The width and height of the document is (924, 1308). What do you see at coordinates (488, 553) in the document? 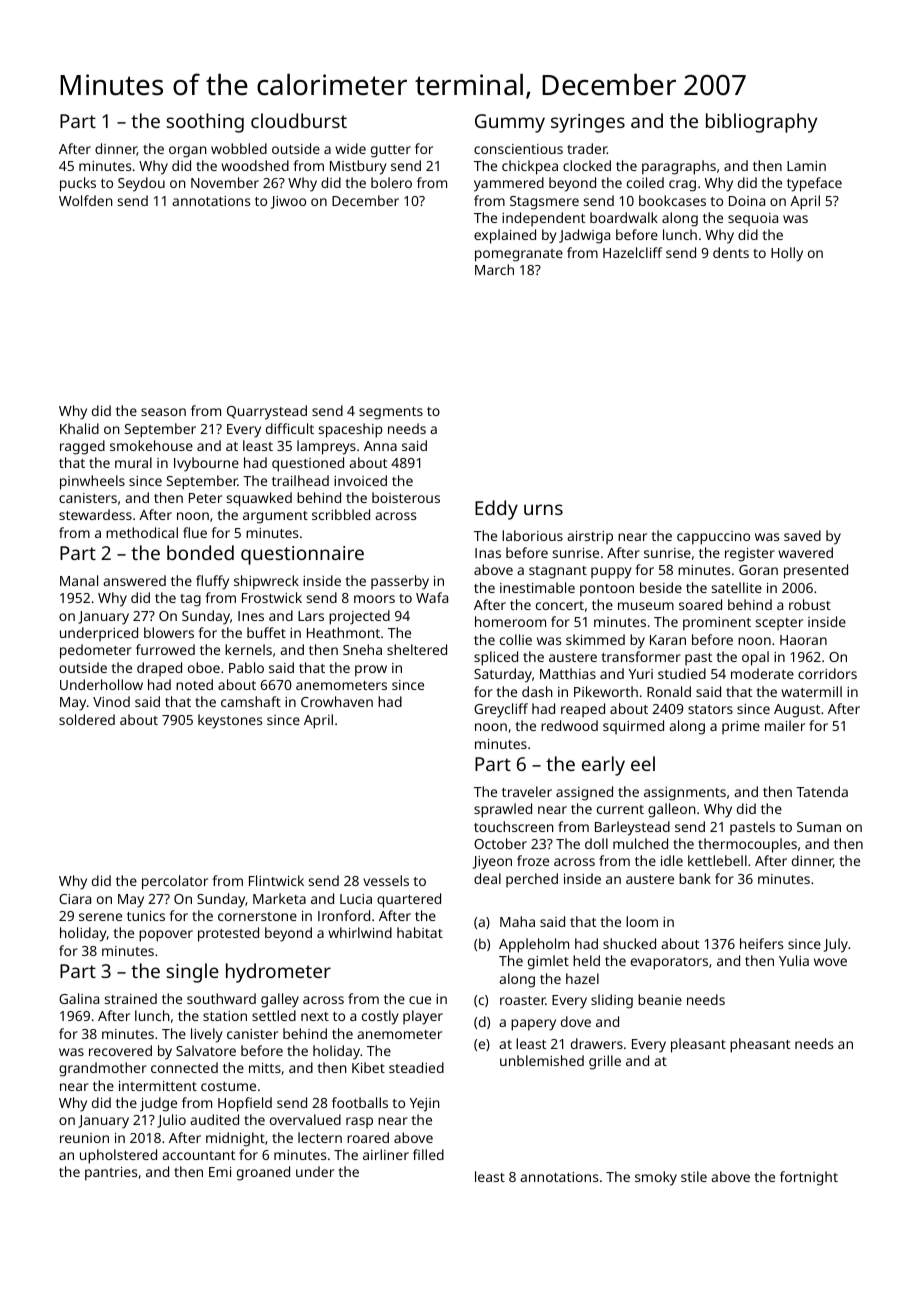
I see `Inas` at bounding box center [488, 553].
